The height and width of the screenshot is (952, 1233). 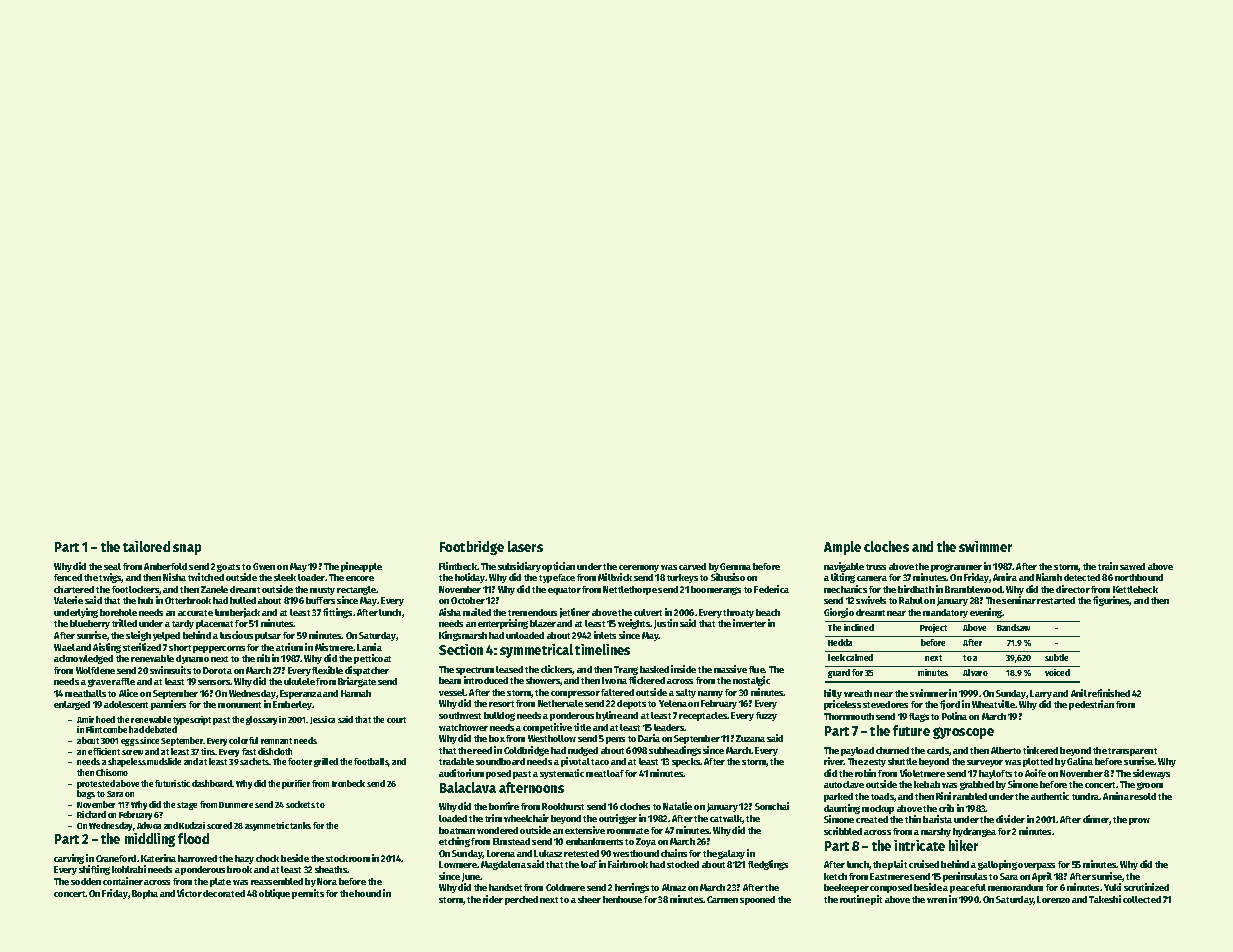 What do you see at coordinates (64, 647) in the screenshot?
I see `Wael` at bounding box center [64, 647].
